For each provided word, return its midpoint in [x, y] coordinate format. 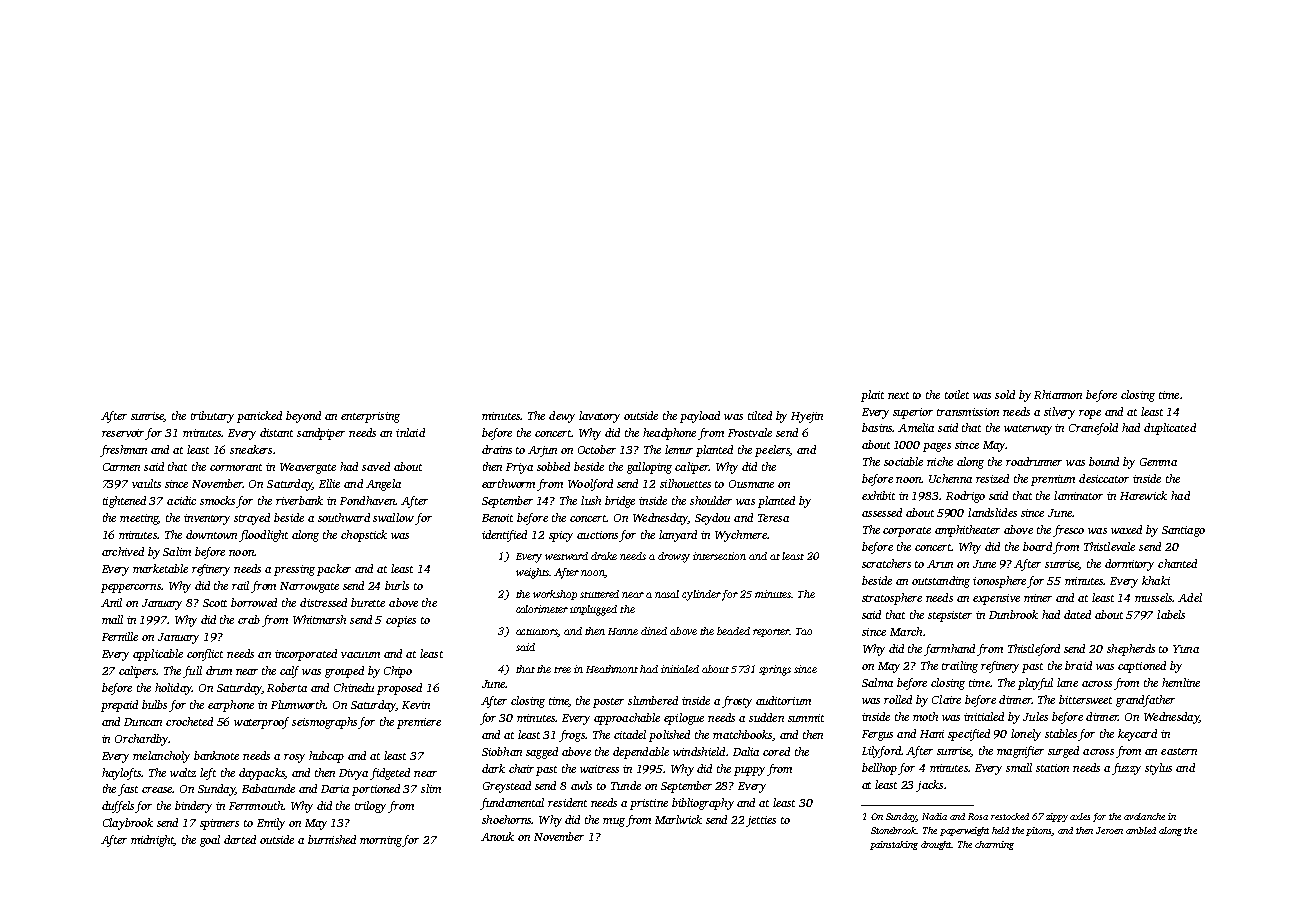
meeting [139, 519]
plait [872, 396]
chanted [1177, 563]
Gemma [1158, 462]
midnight [152, 841]
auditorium [783, 700]
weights [532, 573]
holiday [173, 689]
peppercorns [131, 588]
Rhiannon [1058, 394]
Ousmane [751, 484]
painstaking [894, 845]
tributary [212, 417]
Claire [946, 699]
